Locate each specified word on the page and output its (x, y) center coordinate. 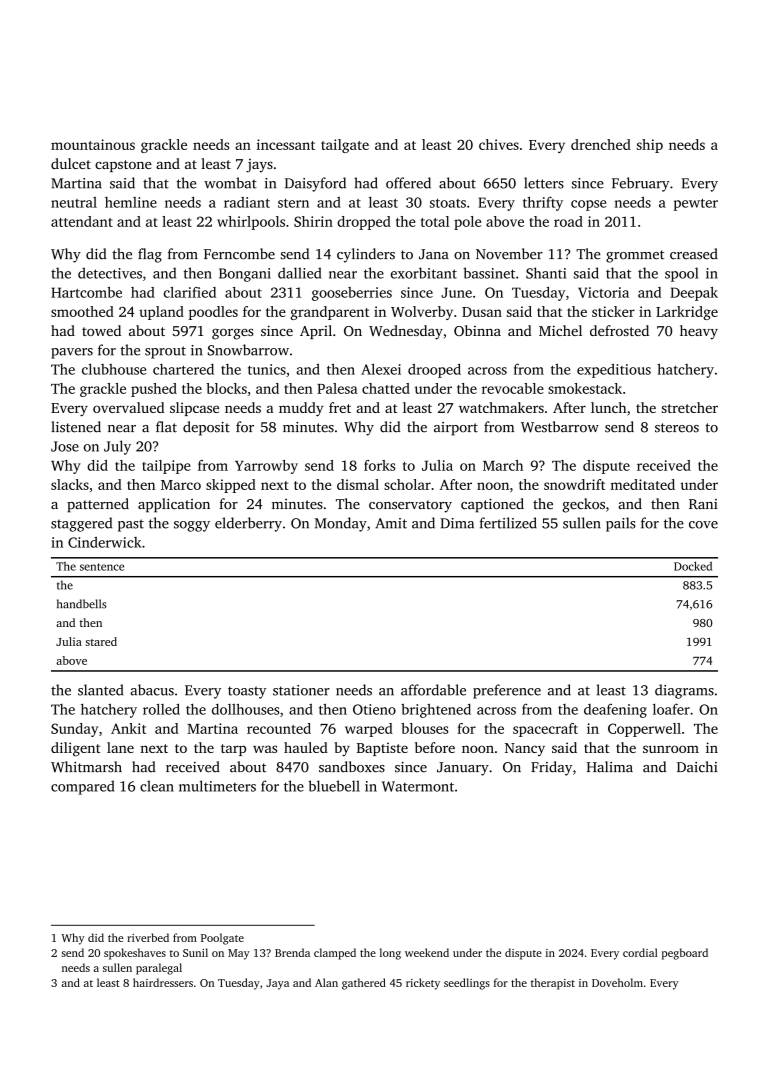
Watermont (418, 786)
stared (101, 641)
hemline (131, 202)
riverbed (148, 937)
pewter (696, 204)
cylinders (366, 255)
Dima (457, 523)
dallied (299, 273)
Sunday (74, 730)
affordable (433, 690)
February (641, 184)
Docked (693, 566)
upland (161, 313)
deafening (615, 710)
